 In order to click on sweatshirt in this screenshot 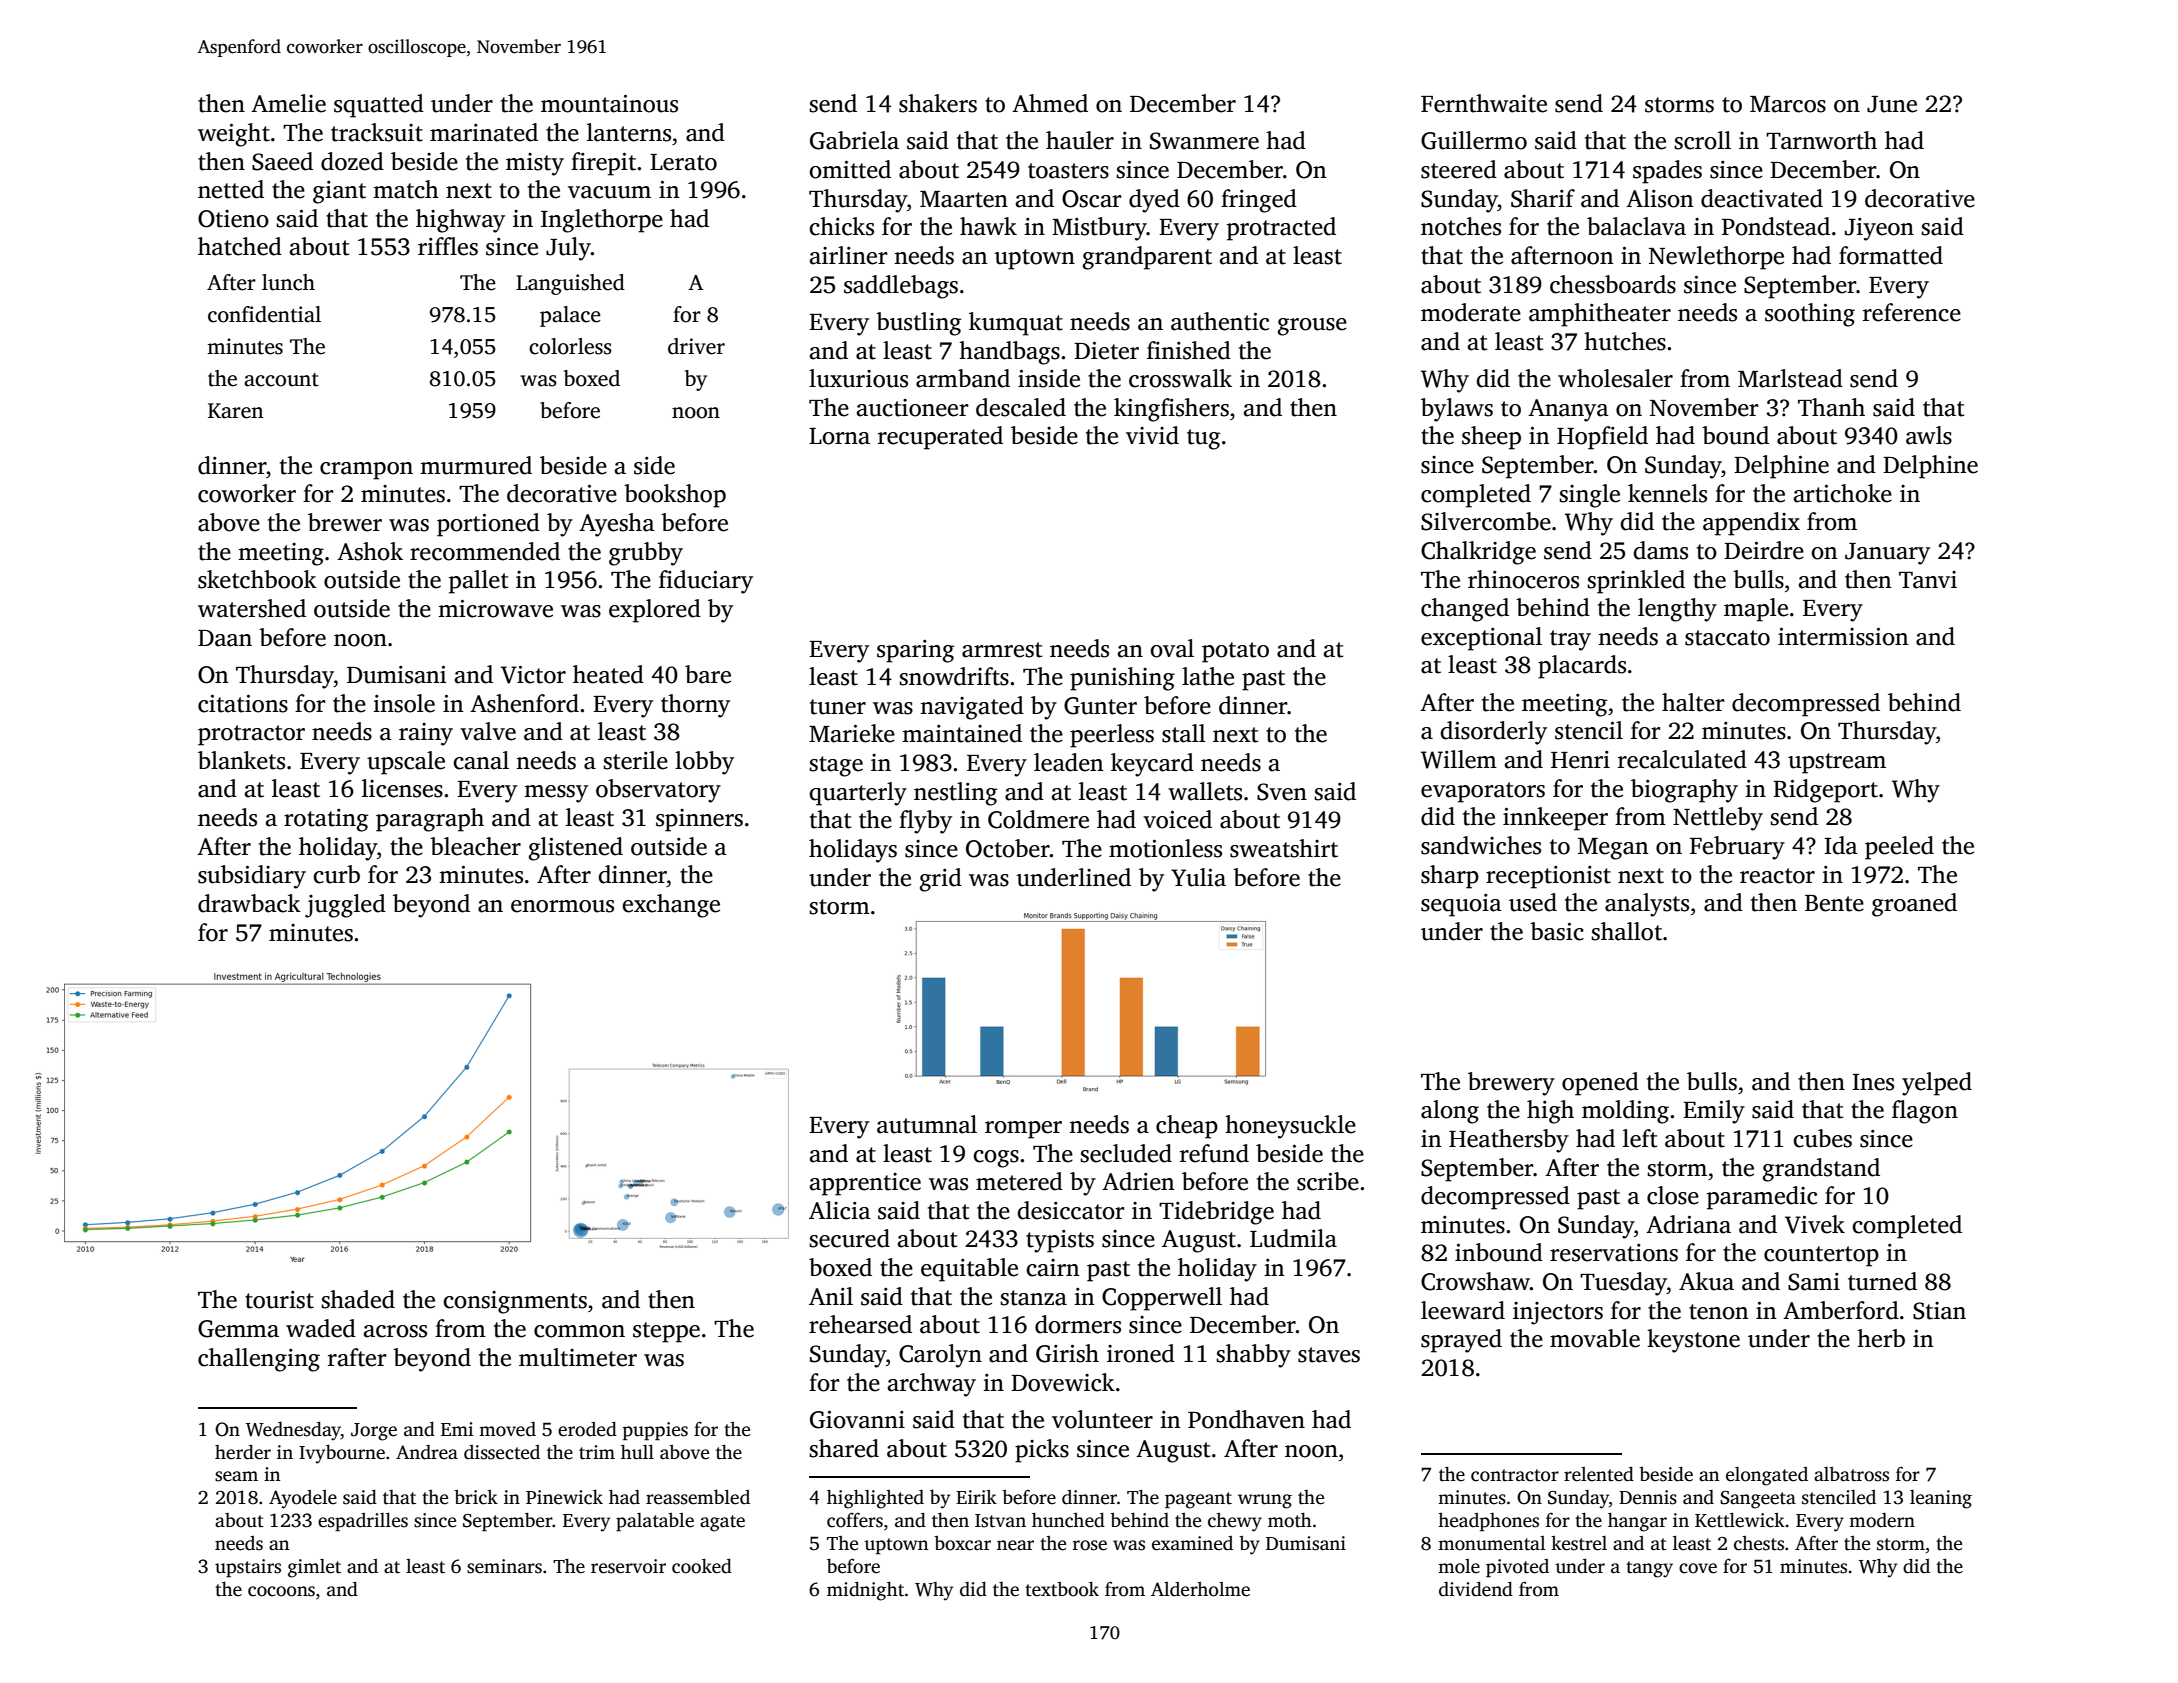, I will do `click(1284, 848)`.
